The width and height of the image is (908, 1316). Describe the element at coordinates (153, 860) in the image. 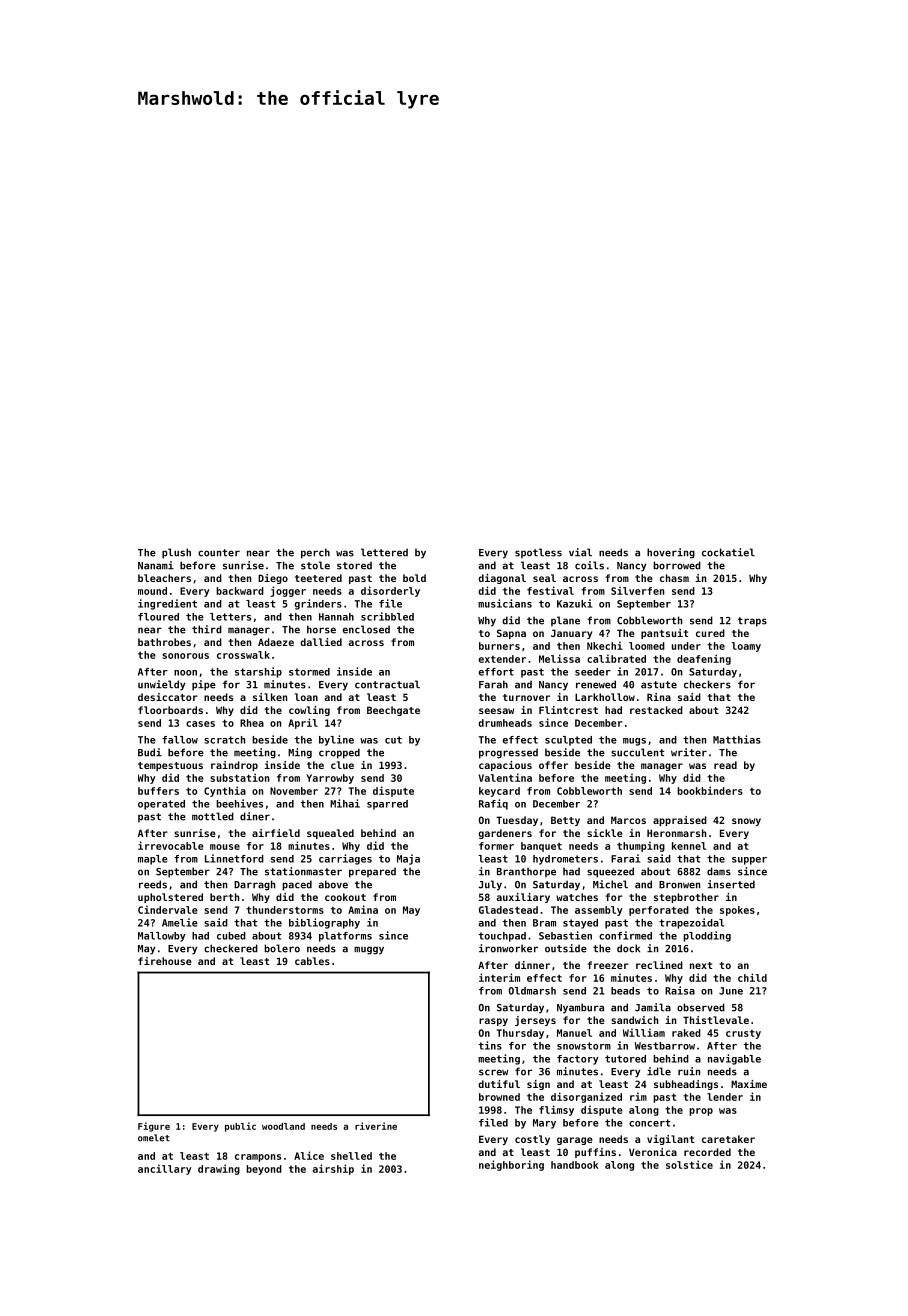

I see `maple` at that location.
